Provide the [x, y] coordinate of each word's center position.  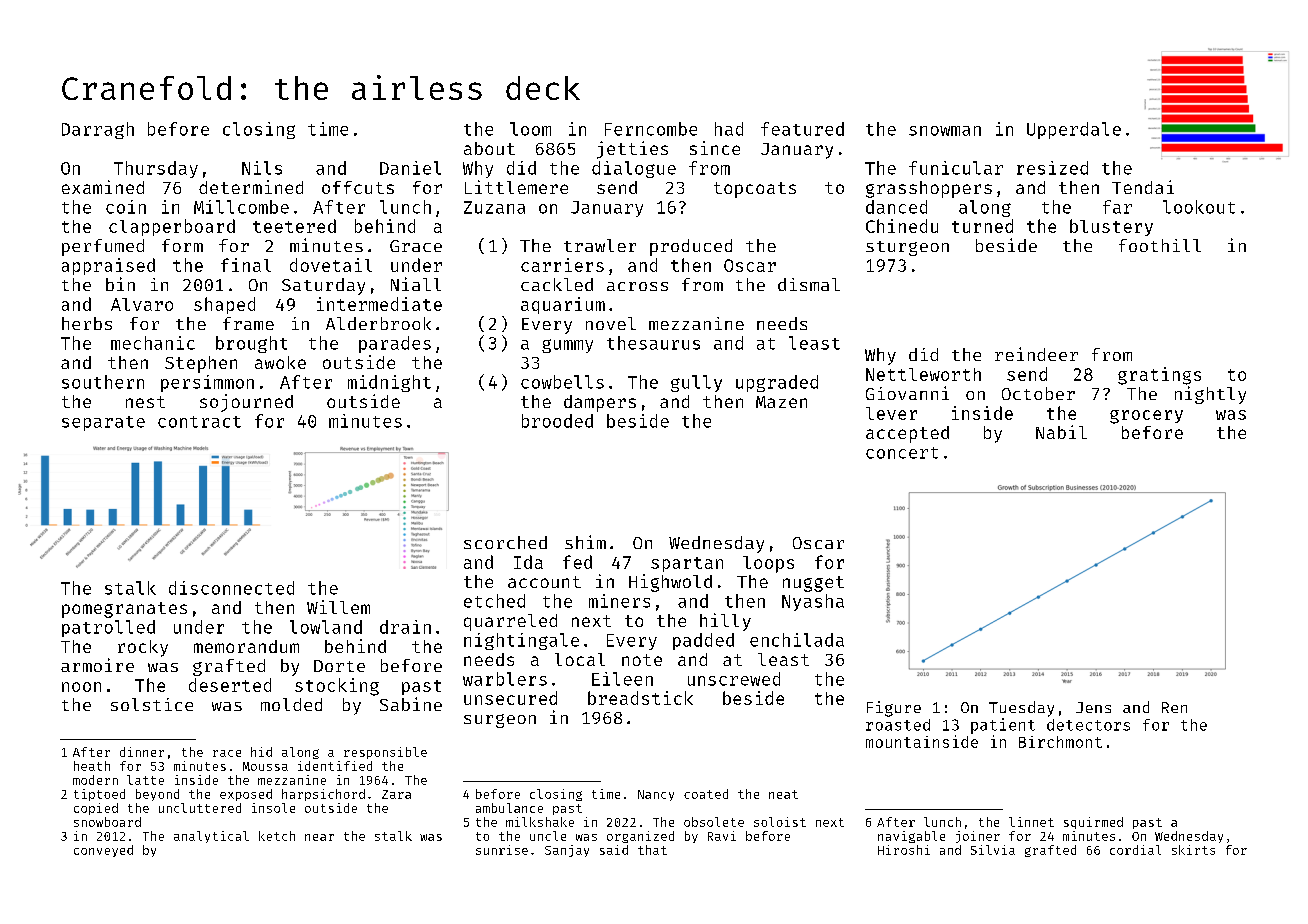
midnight [389, 383]
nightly [1210, 395]
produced [691, 247]
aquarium [563, 305]
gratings [1159, 376]
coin [126, 207]
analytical [211, 837]
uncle [548, 836]
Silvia [993, 850]
